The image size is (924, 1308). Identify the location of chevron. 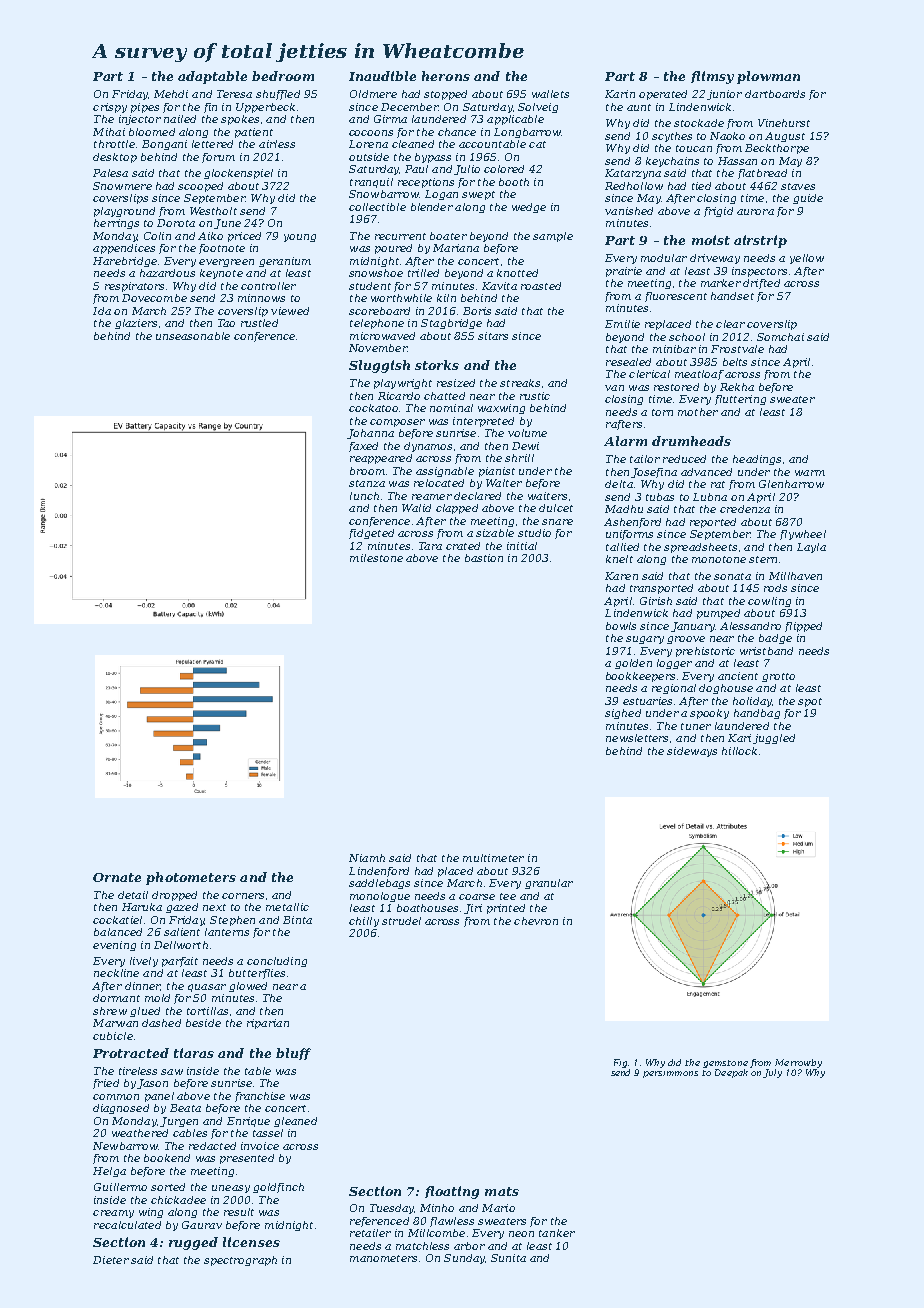
(536, 921).
